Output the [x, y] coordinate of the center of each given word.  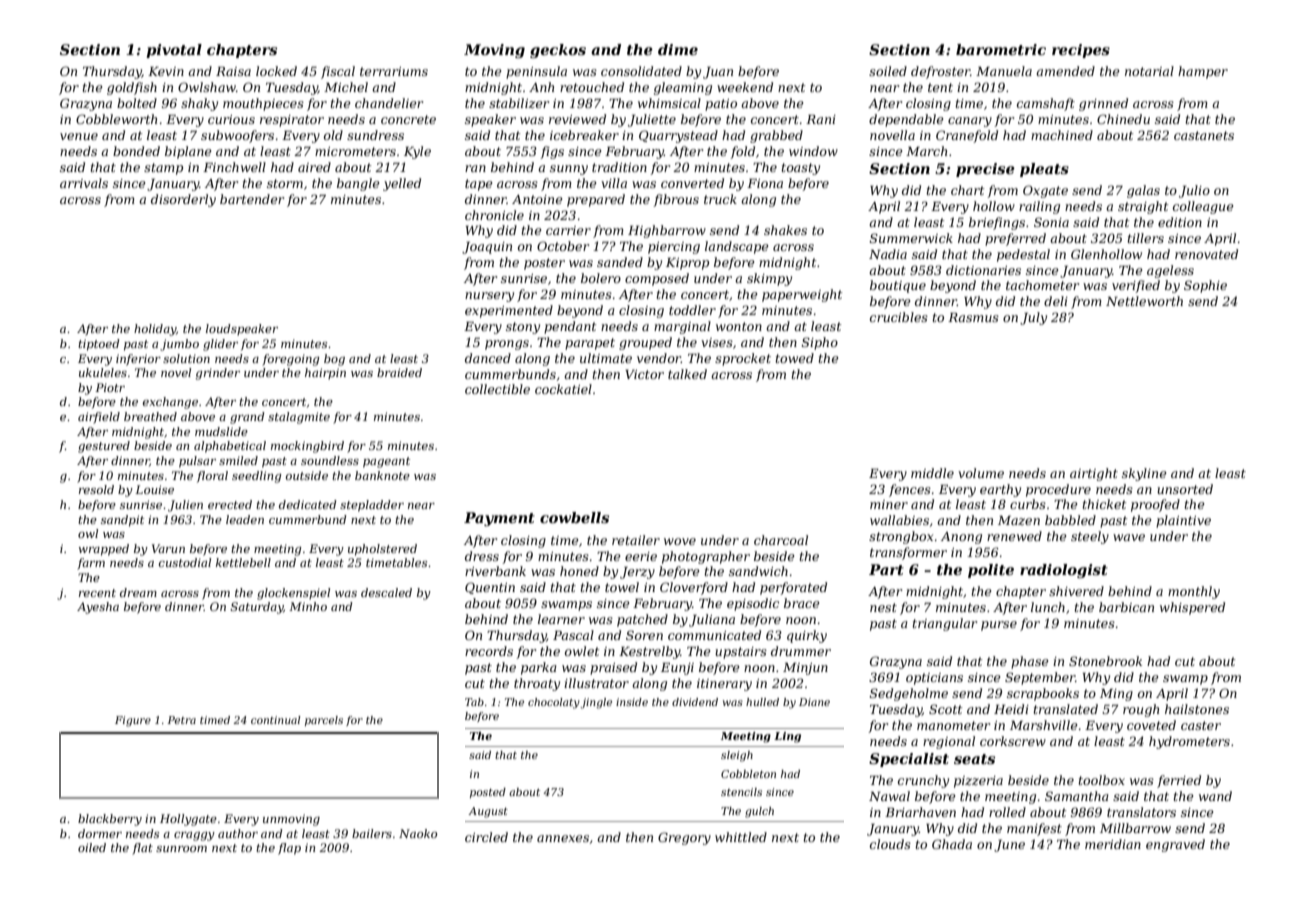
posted [488, 793]
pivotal [174, 51]
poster [544, 264]
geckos [558, 51]
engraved [1175, 845]
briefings [997, 223]
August [488, 812]
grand [247, 418]
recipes [1081, 51]
